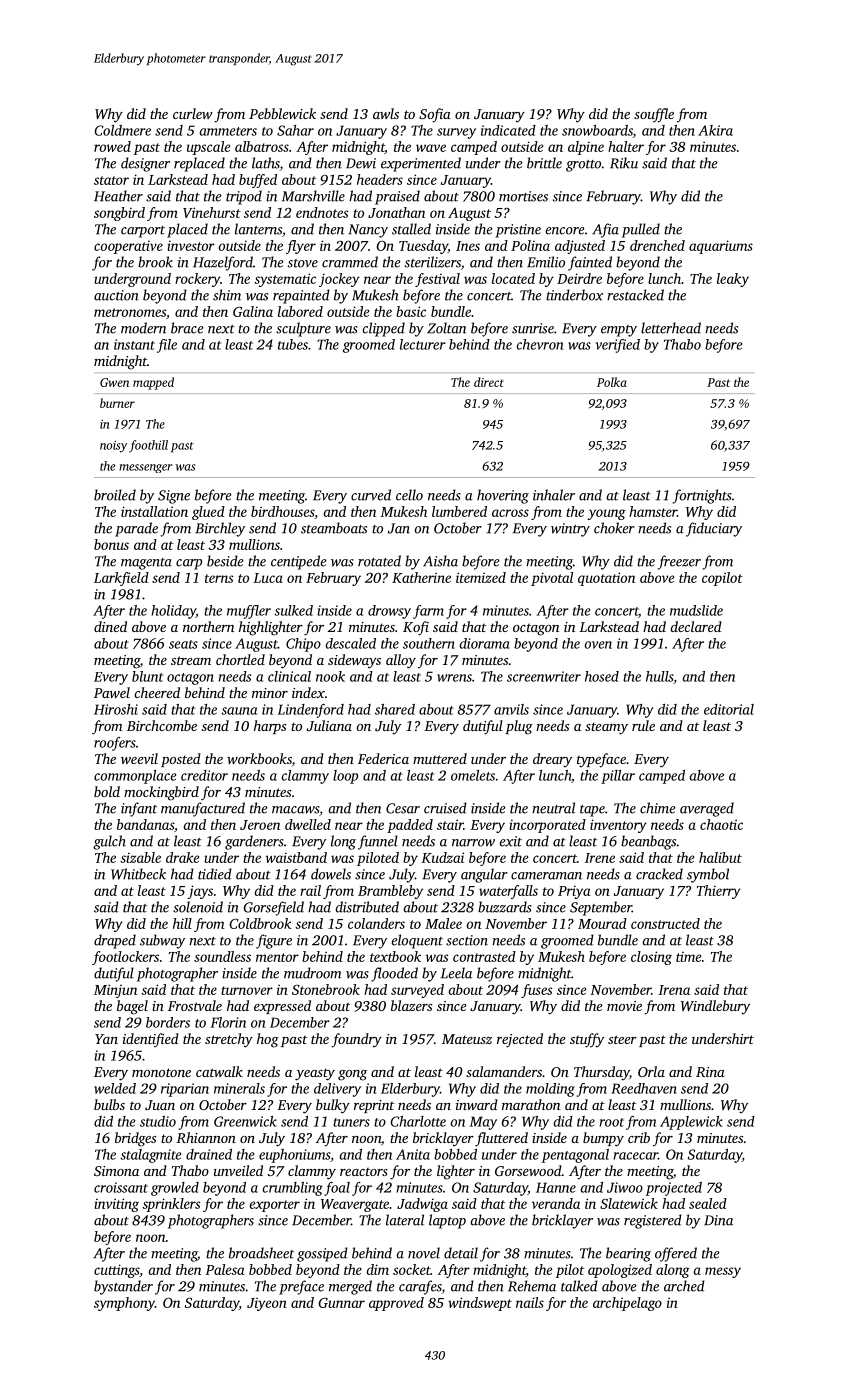 This screenshot has width=849, height=1400. Describe the element at coordinates (212, 212) in the screenshot. I see `Vinehurst` at that location.
